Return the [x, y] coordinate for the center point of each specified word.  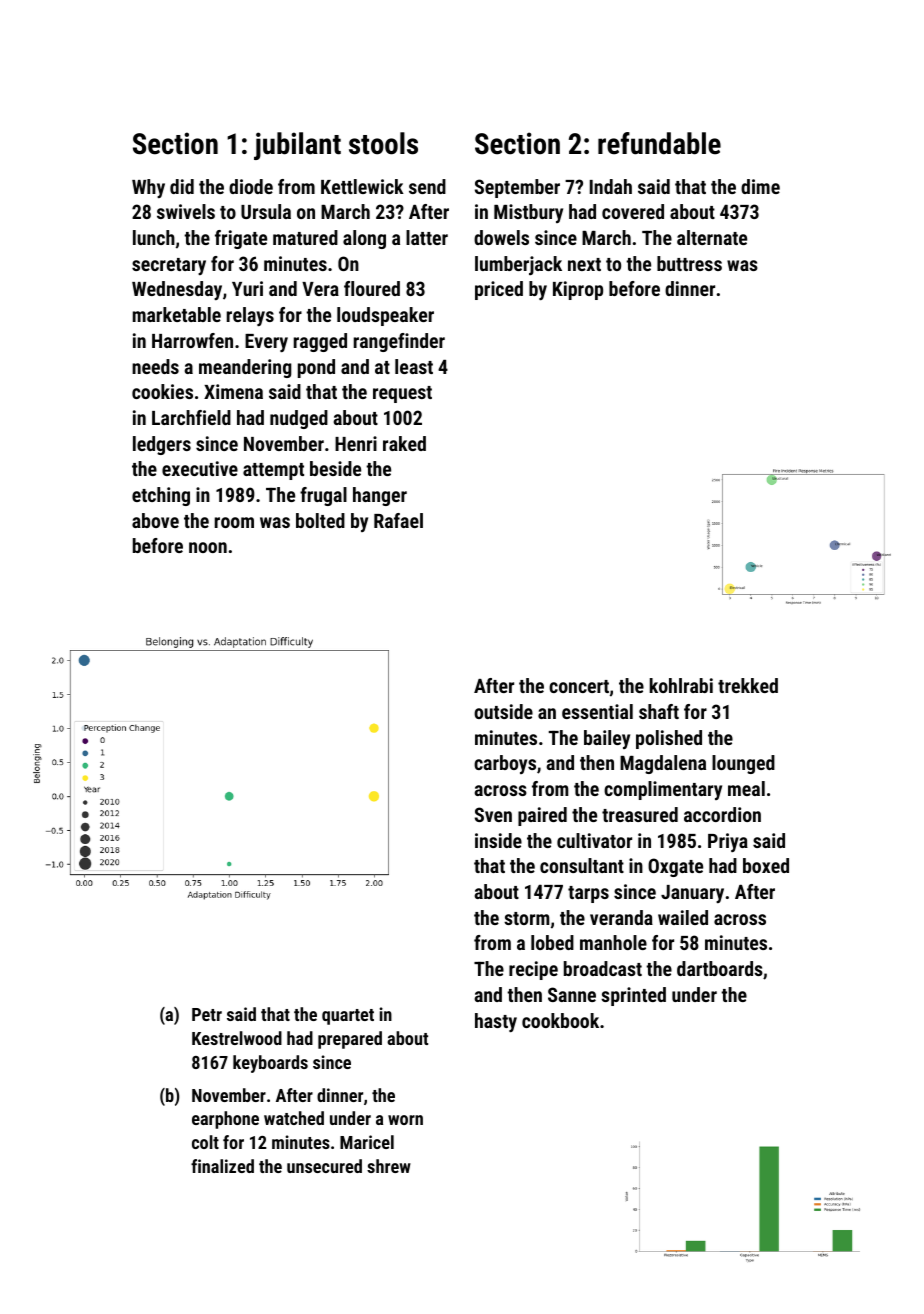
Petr [207, 1014]
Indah [611, 186]
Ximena [233, 391]
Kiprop [578, 290]
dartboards [720, 968]
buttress [689, 263]
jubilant [297, 146]
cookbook [560, 1020]
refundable [659, 143]
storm [526, 918]
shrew [389, 1166]
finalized [222, 1166]
